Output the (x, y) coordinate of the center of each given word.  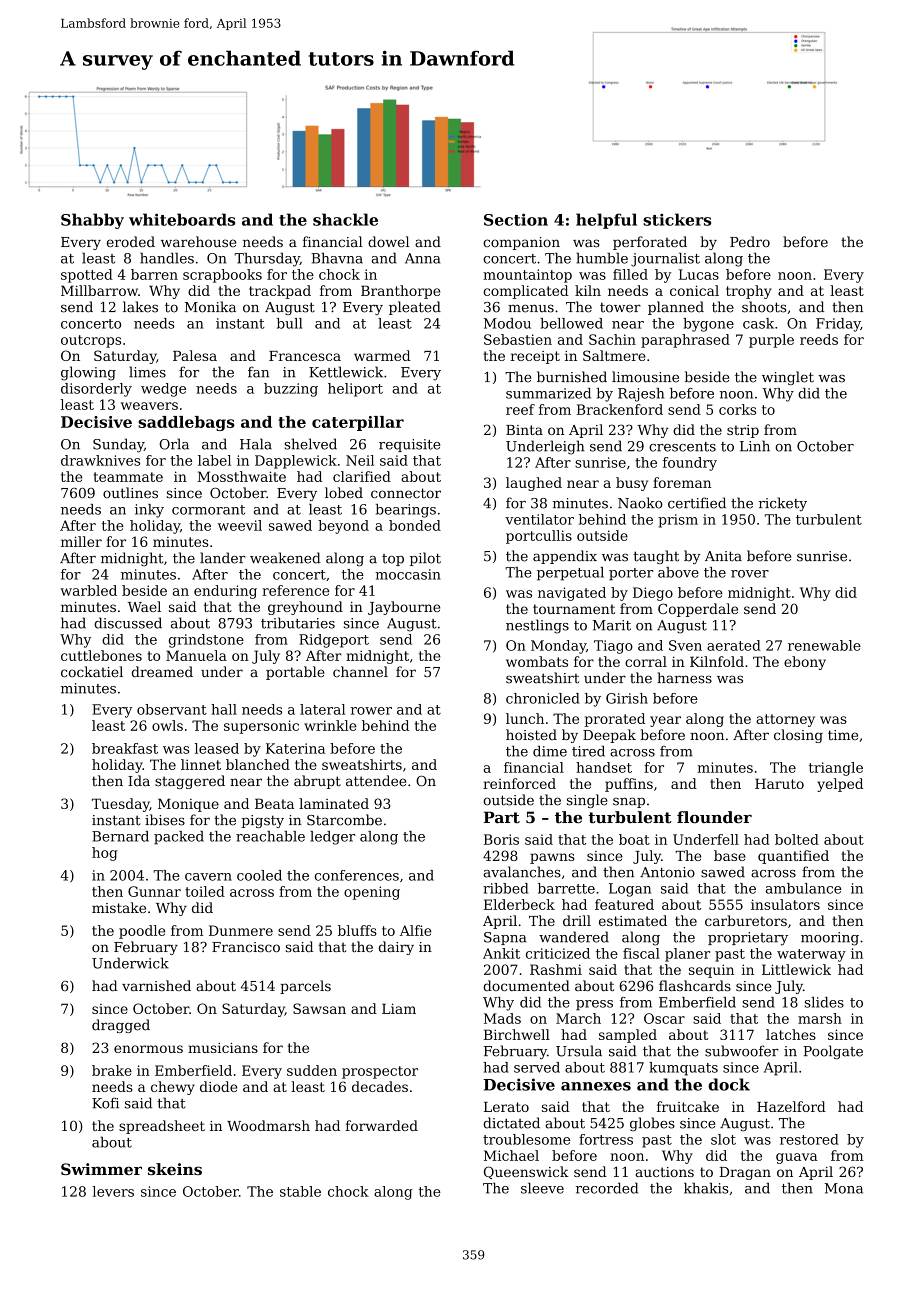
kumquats (683, 1069)
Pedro (750, 241)
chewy (173, 1088)
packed (179, 838)
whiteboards (182, 219)
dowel (388, 241)
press (594, 1005)
